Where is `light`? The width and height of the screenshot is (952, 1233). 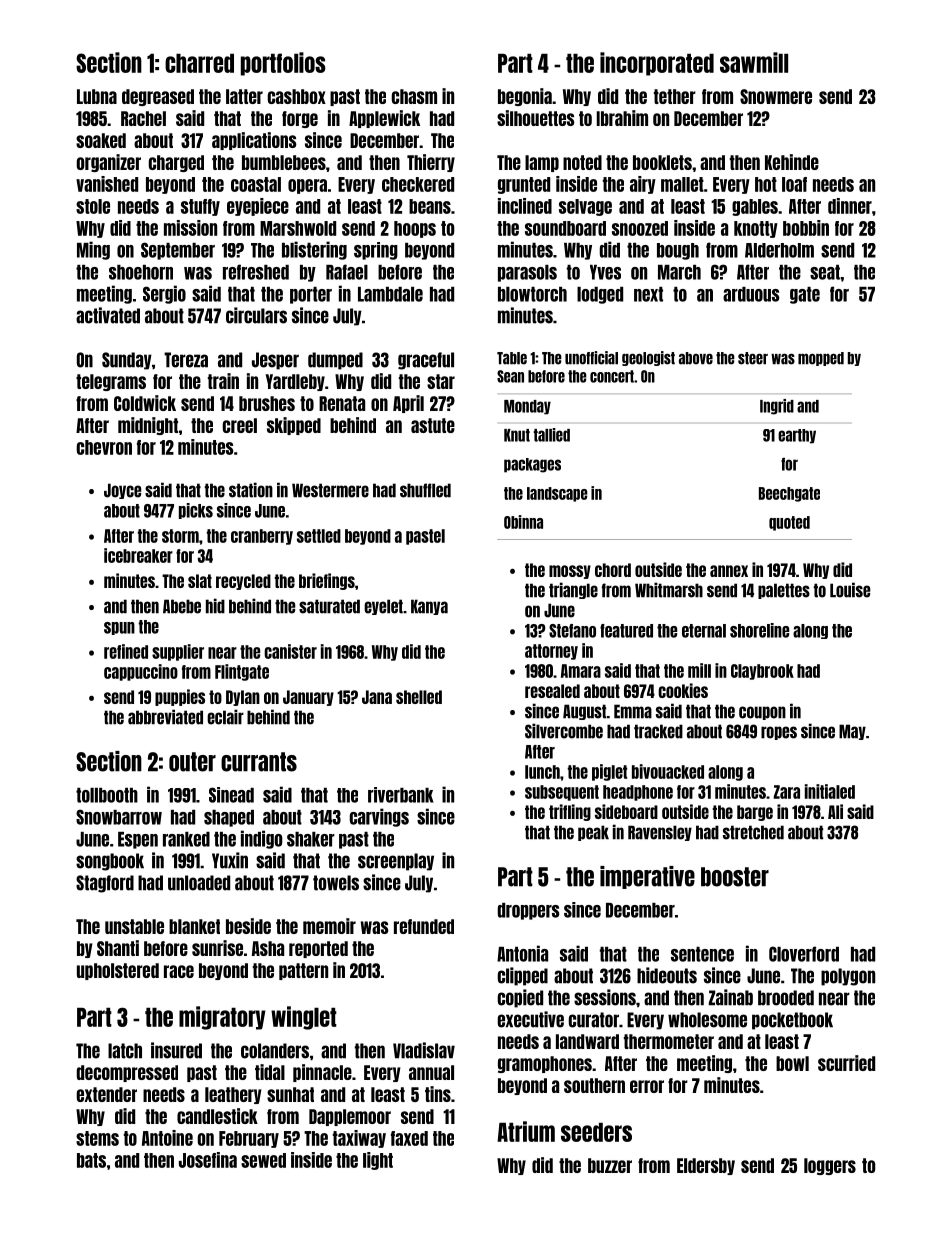
light is located at coordinates (378, 1161).
